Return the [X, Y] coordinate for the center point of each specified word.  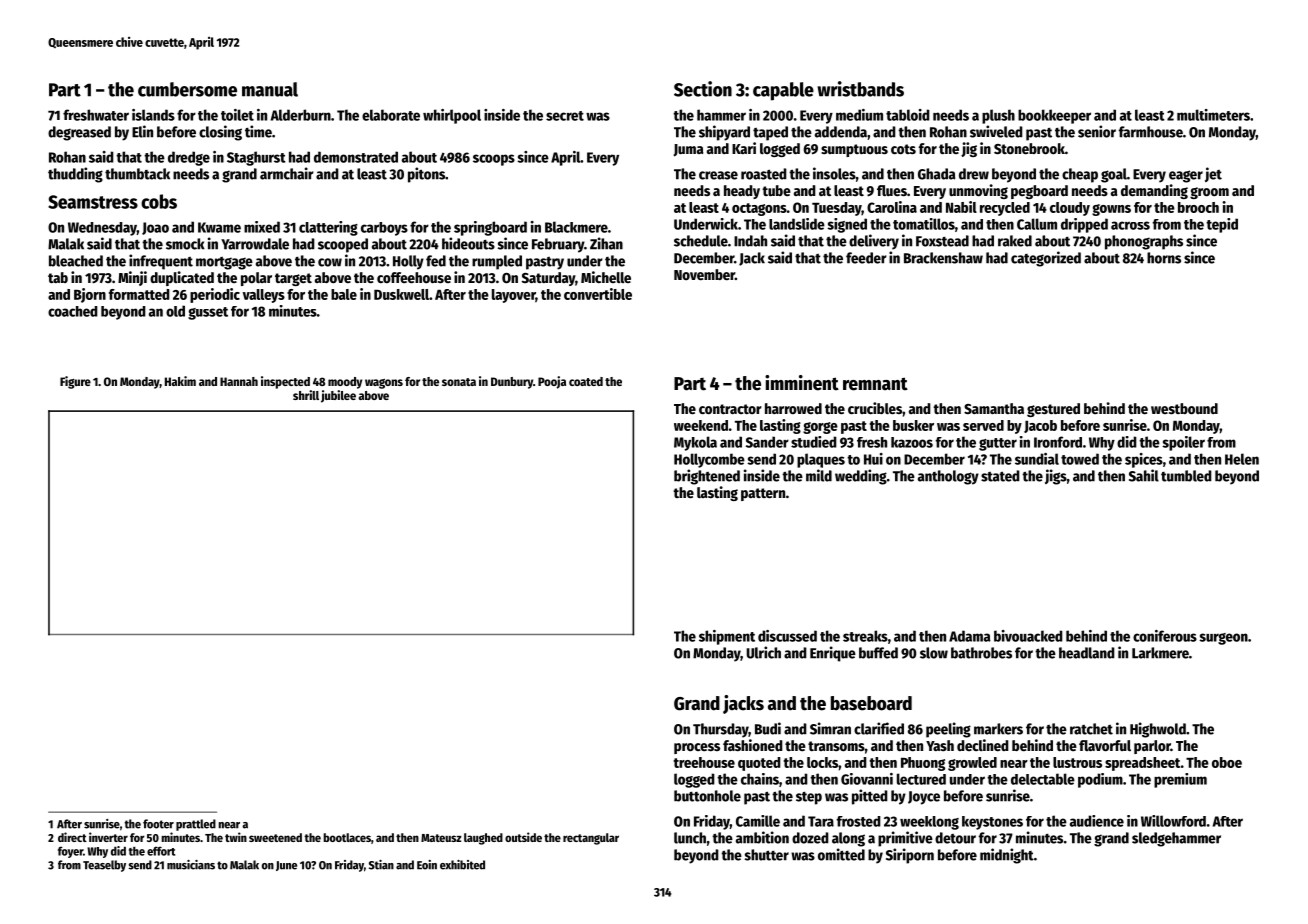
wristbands [860, 89]
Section [703, 89]
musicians [191, 865]
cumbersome [187, 89]
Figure [75, 382]
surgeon [1223, 639]
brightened [707, 477]
